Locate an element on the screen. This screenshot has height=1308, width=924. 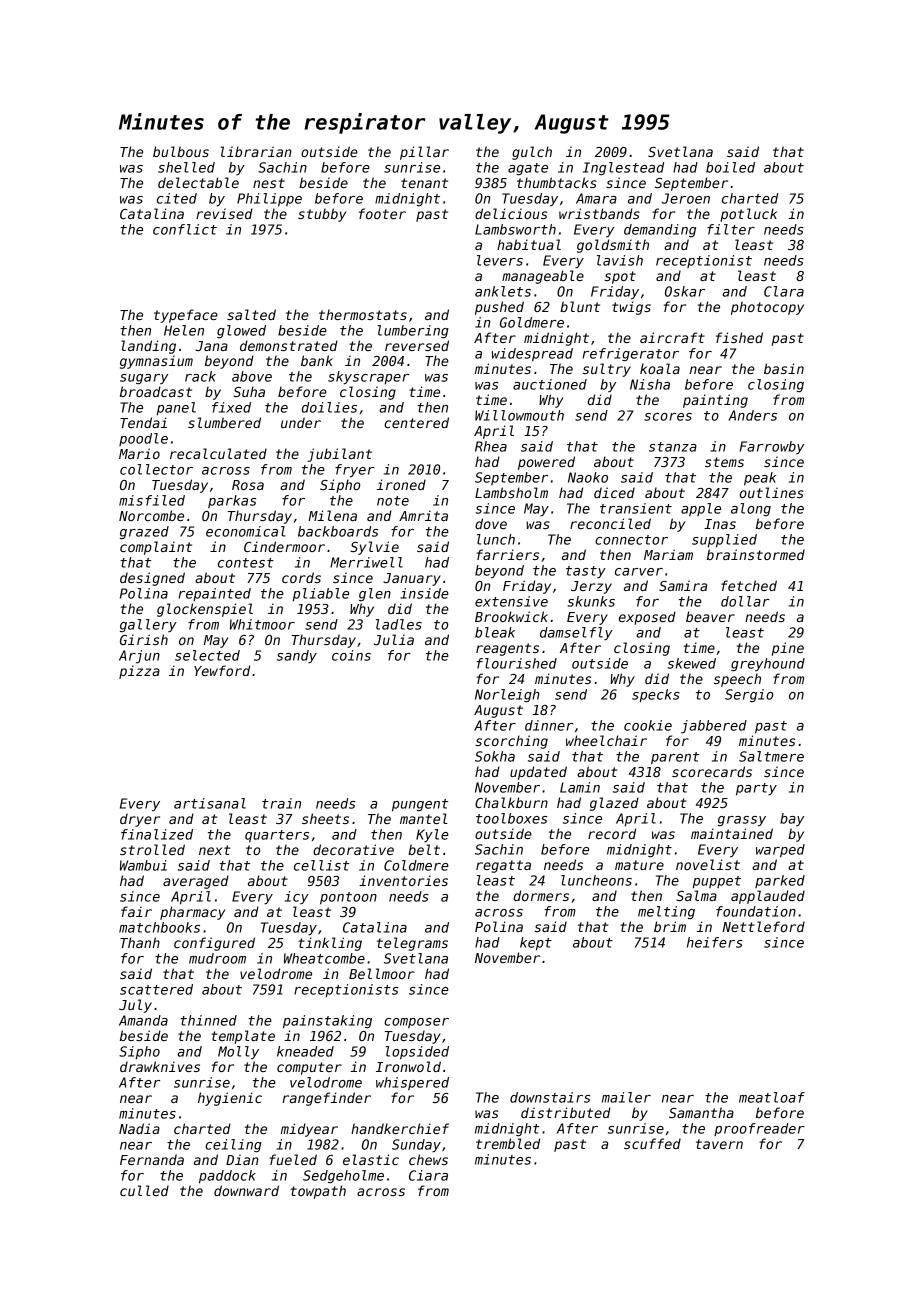
librarian is located at coordinates (256, 151).
